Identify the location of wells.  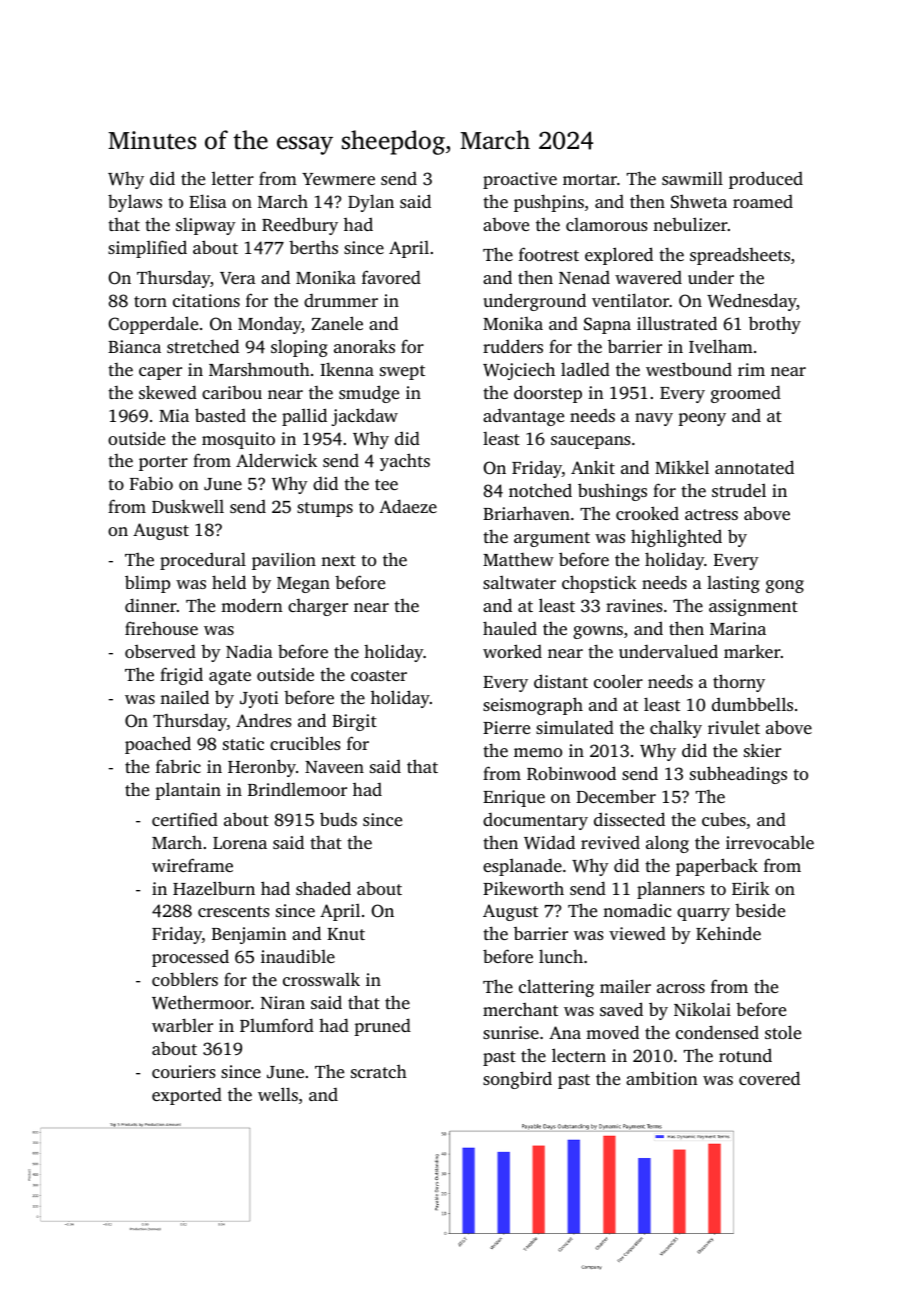
(278, 1094).
